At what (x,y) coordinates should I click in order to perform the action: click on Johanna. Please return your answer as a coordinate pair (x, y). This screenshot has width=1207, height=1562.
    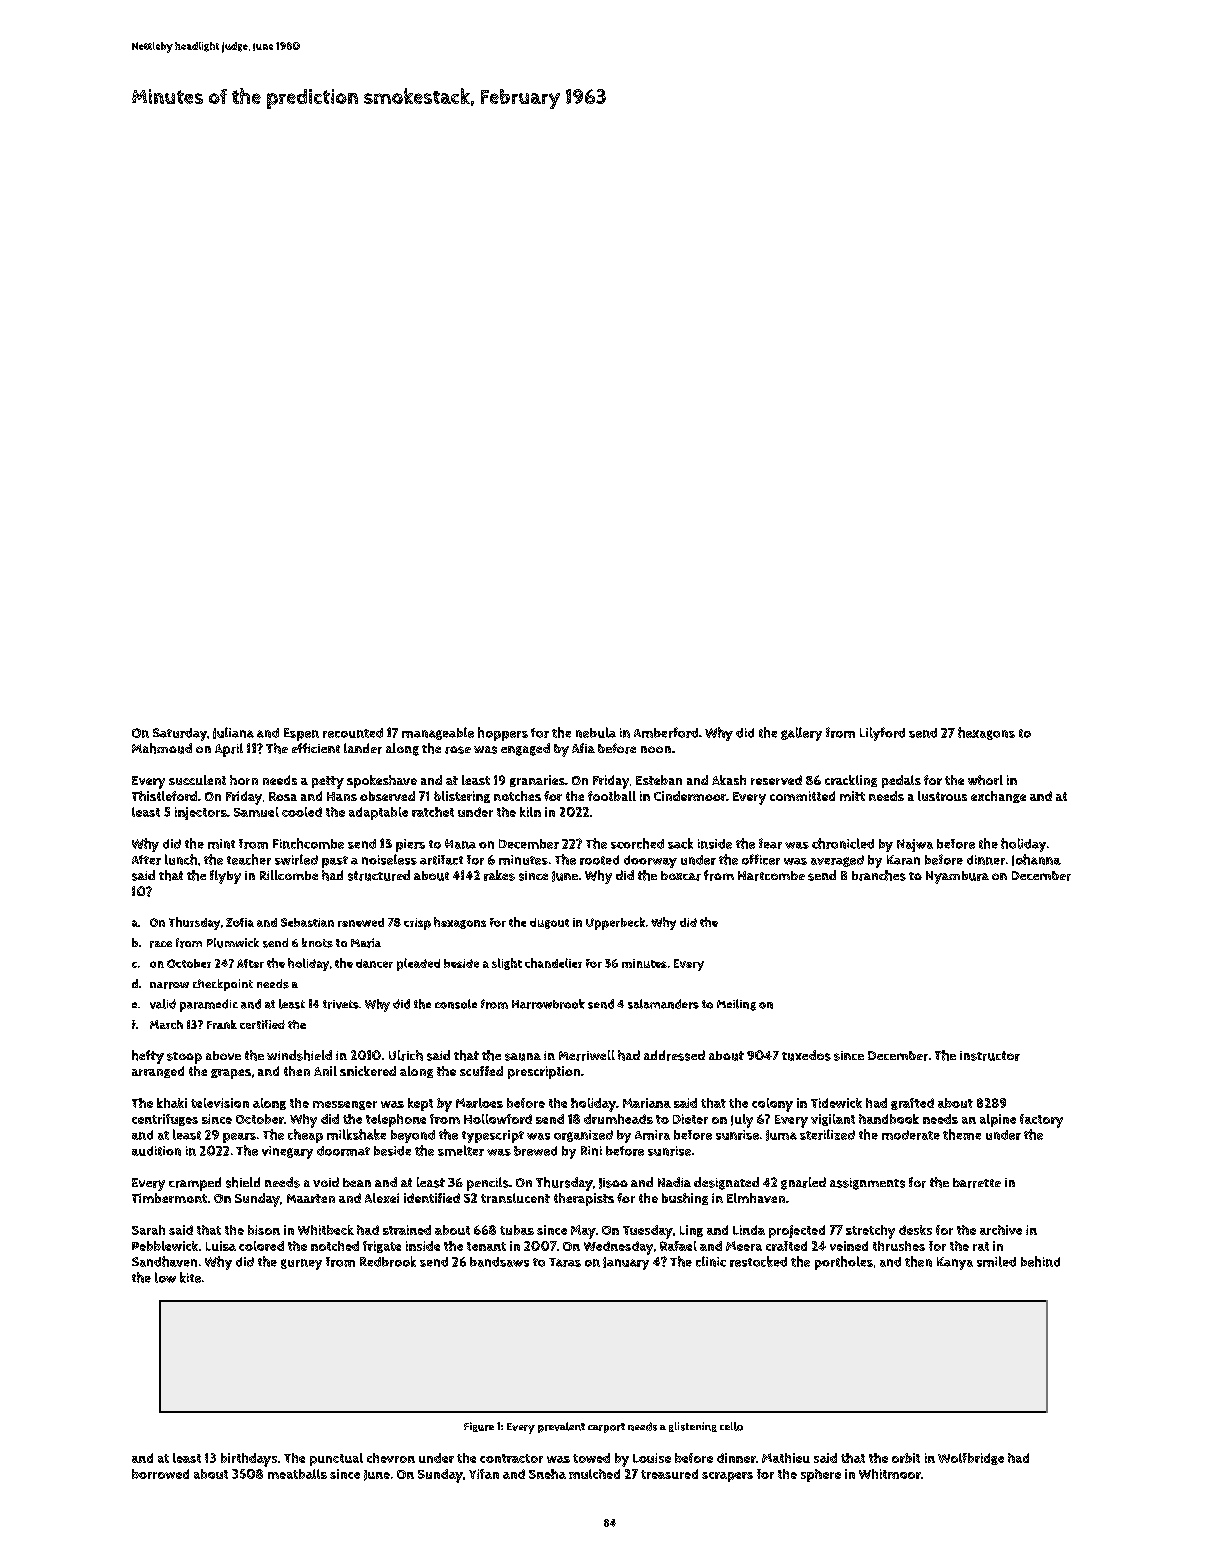
    Looking at the image, I should click on (1036, 860).
